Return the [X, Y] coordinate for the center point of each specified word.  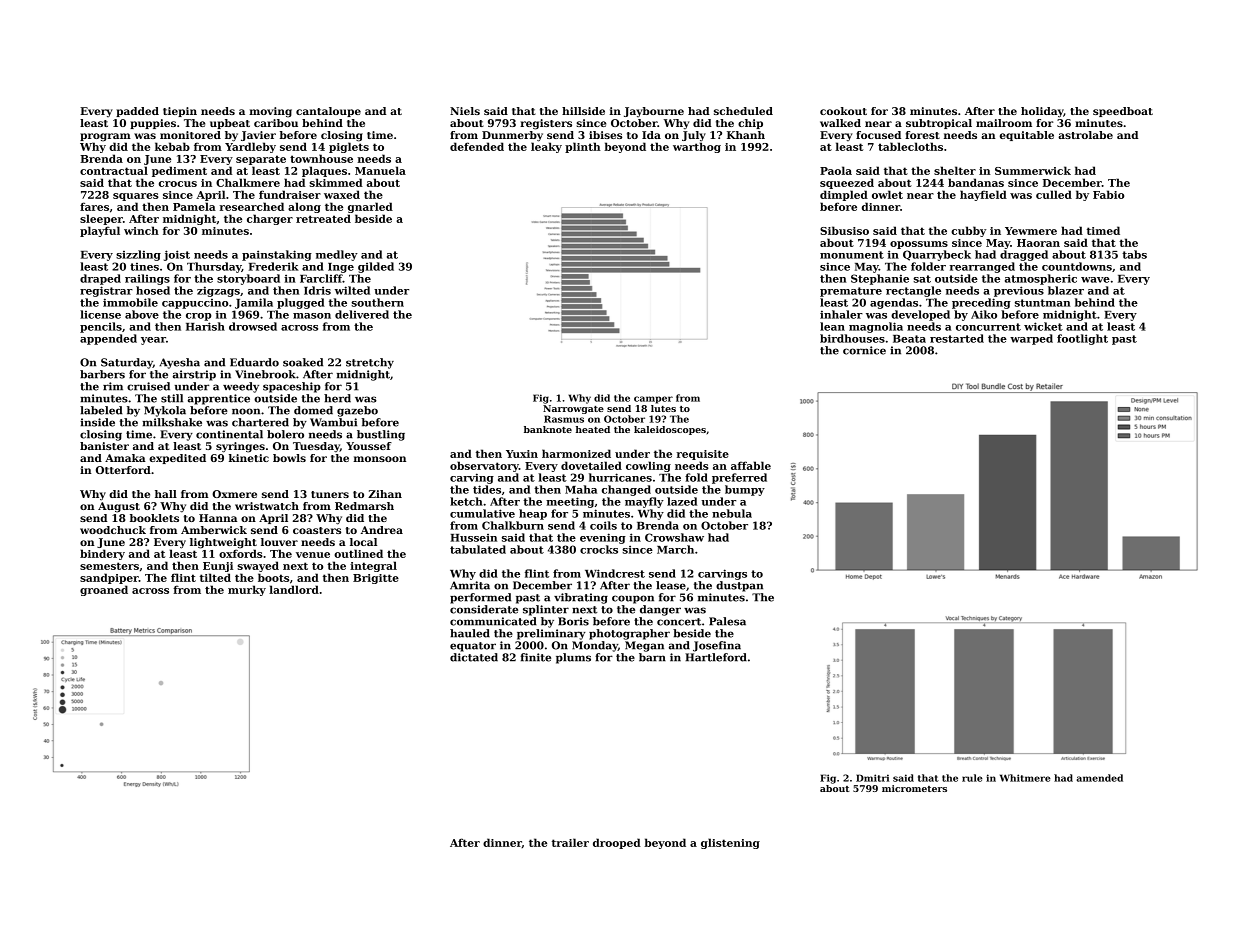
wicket [1043, 326]
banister [104, 446]
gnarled [370, 207]
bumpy [745, 490]
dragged [1024, 255]
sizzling [138, 255]
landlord [294, 589]
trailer [570, 842]
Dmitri [872, 778]
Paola [836, 170]
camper [653, 400]
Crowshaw [674, 537]
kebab [172, 146]
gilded [376, 267]
